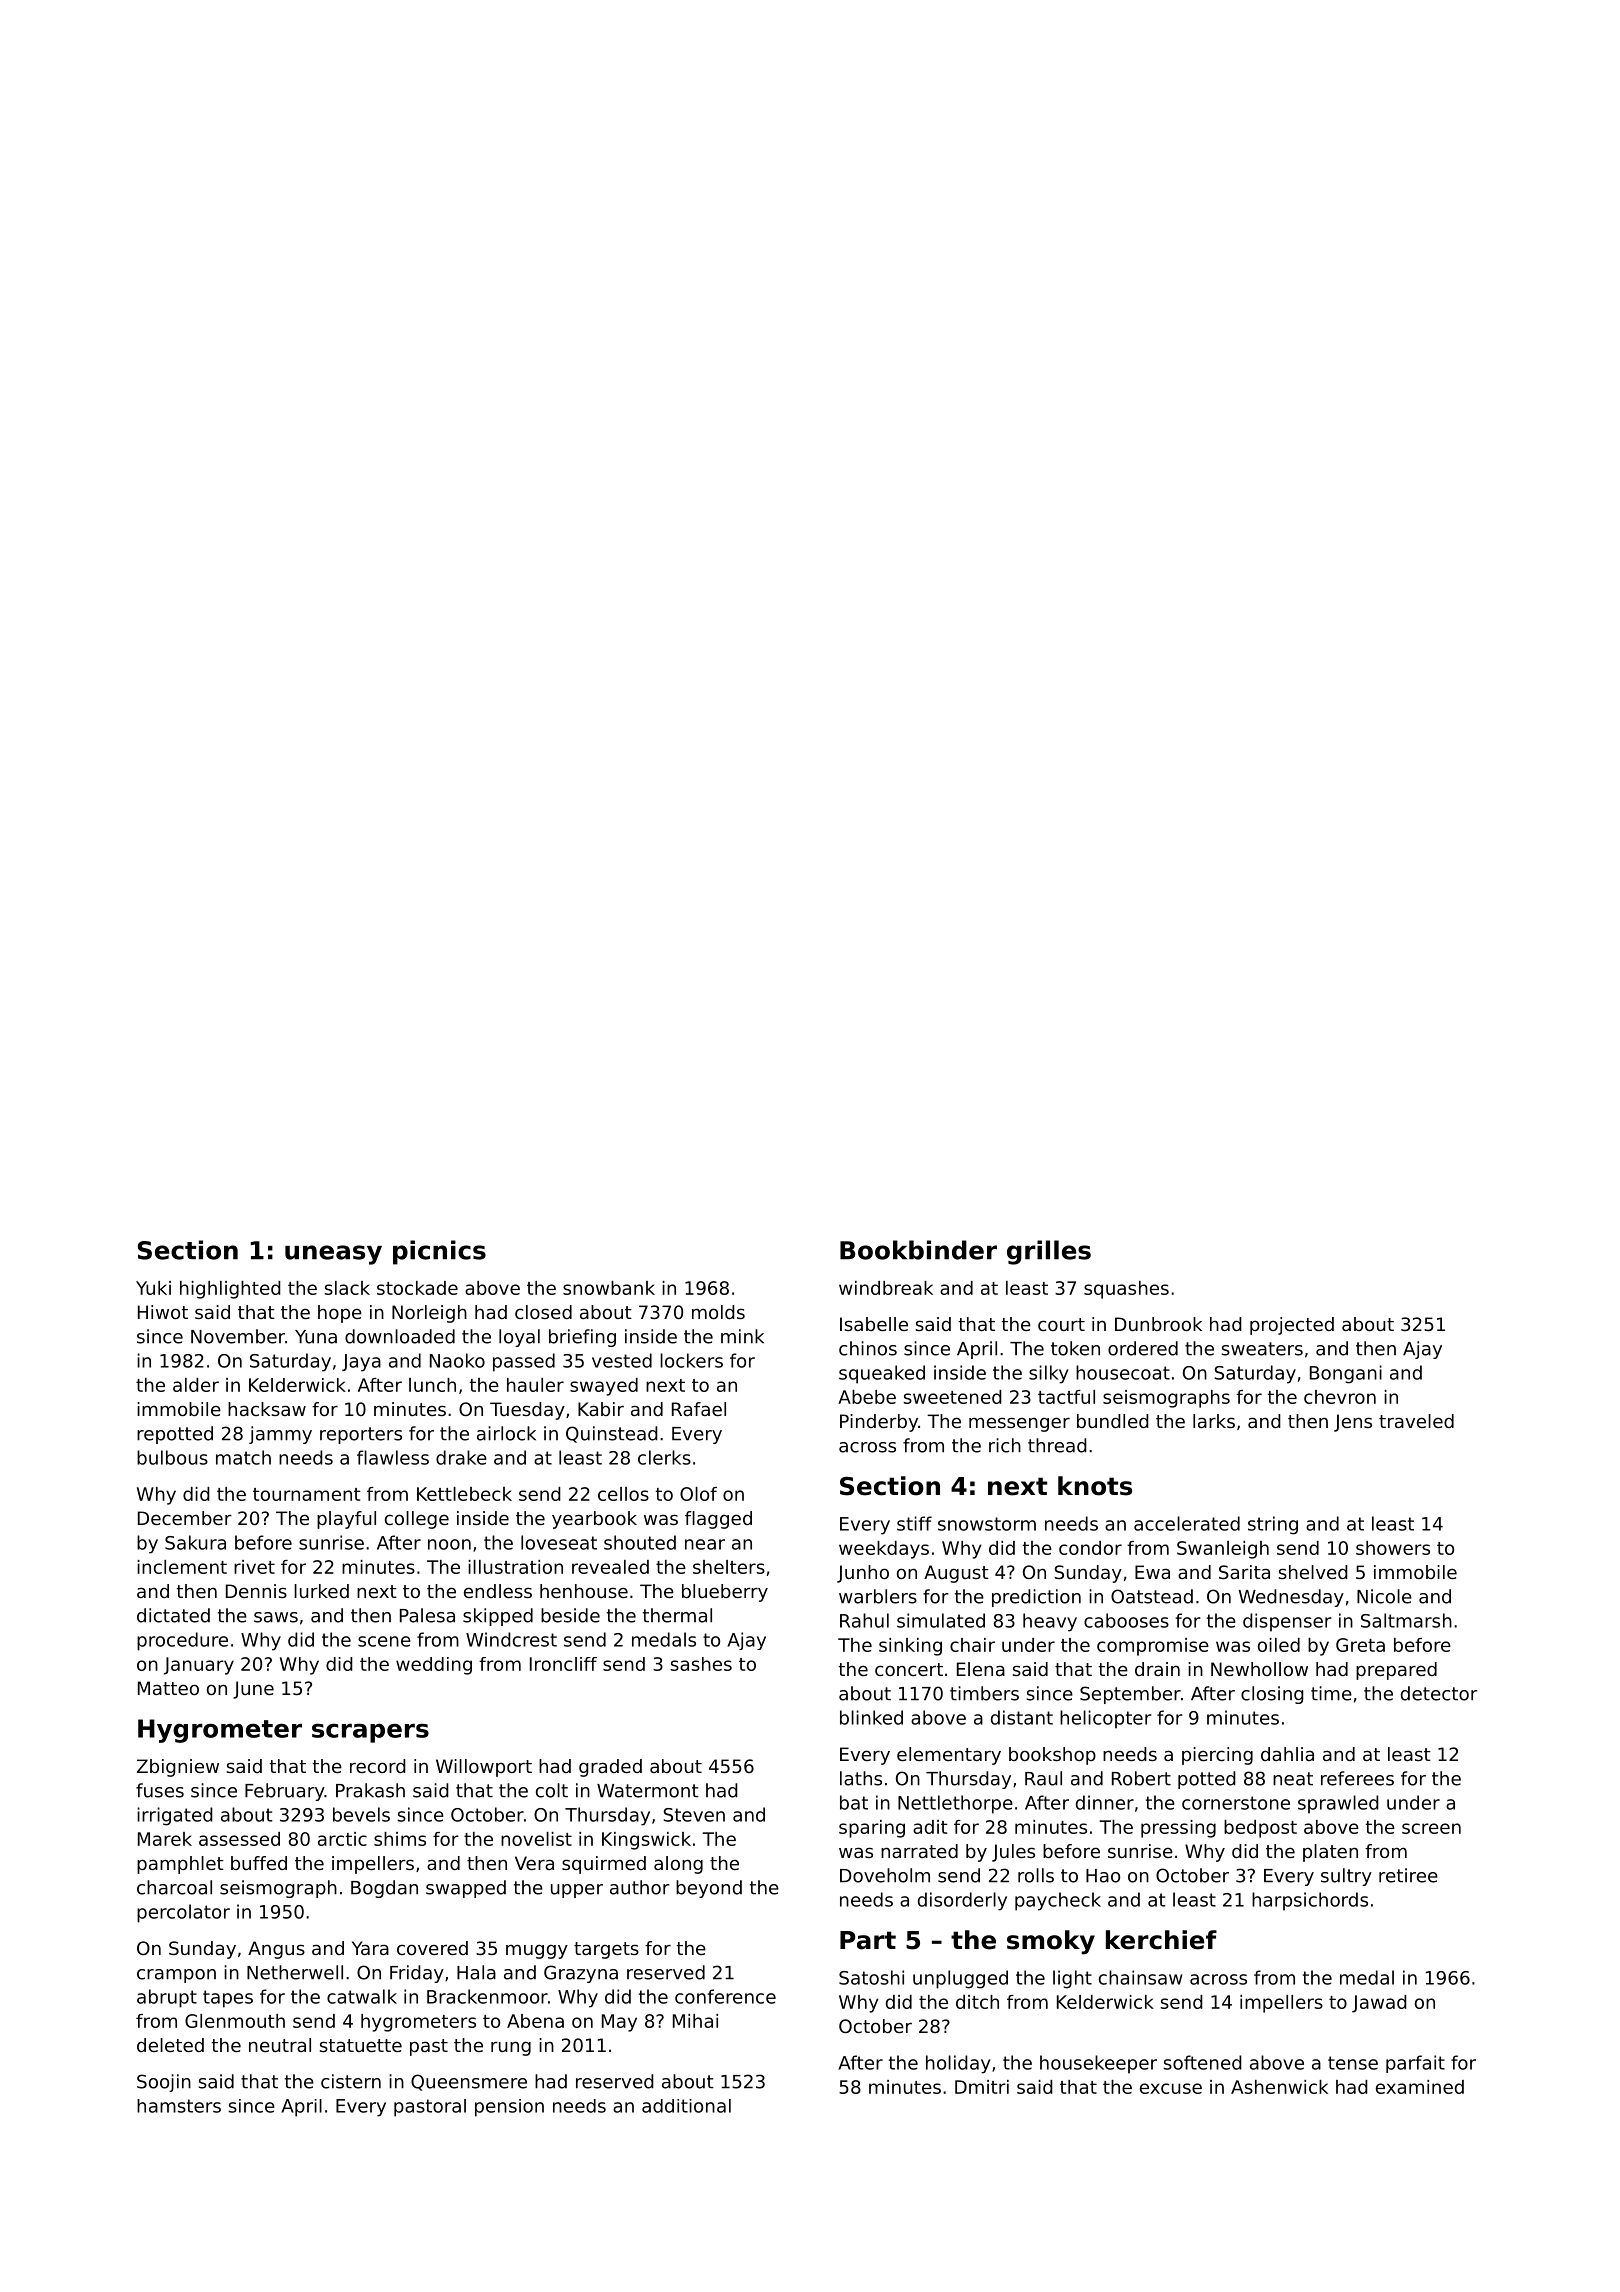  What do you see at coordinates (400, 1839) in the image?
I see `shims` at bounding box center [400, 1839].
